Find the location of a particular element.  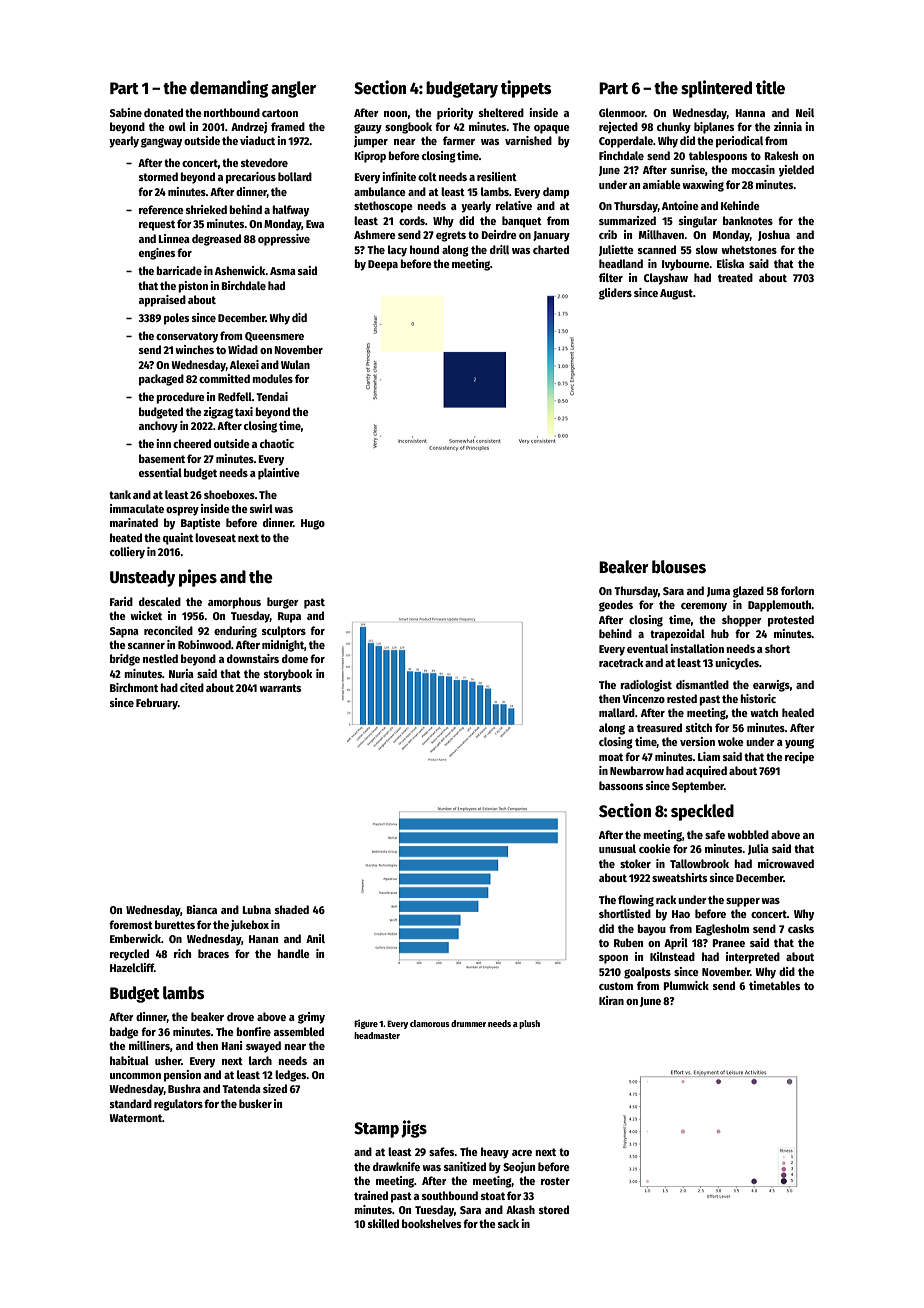

colt is located at coordinates (427, 176).
